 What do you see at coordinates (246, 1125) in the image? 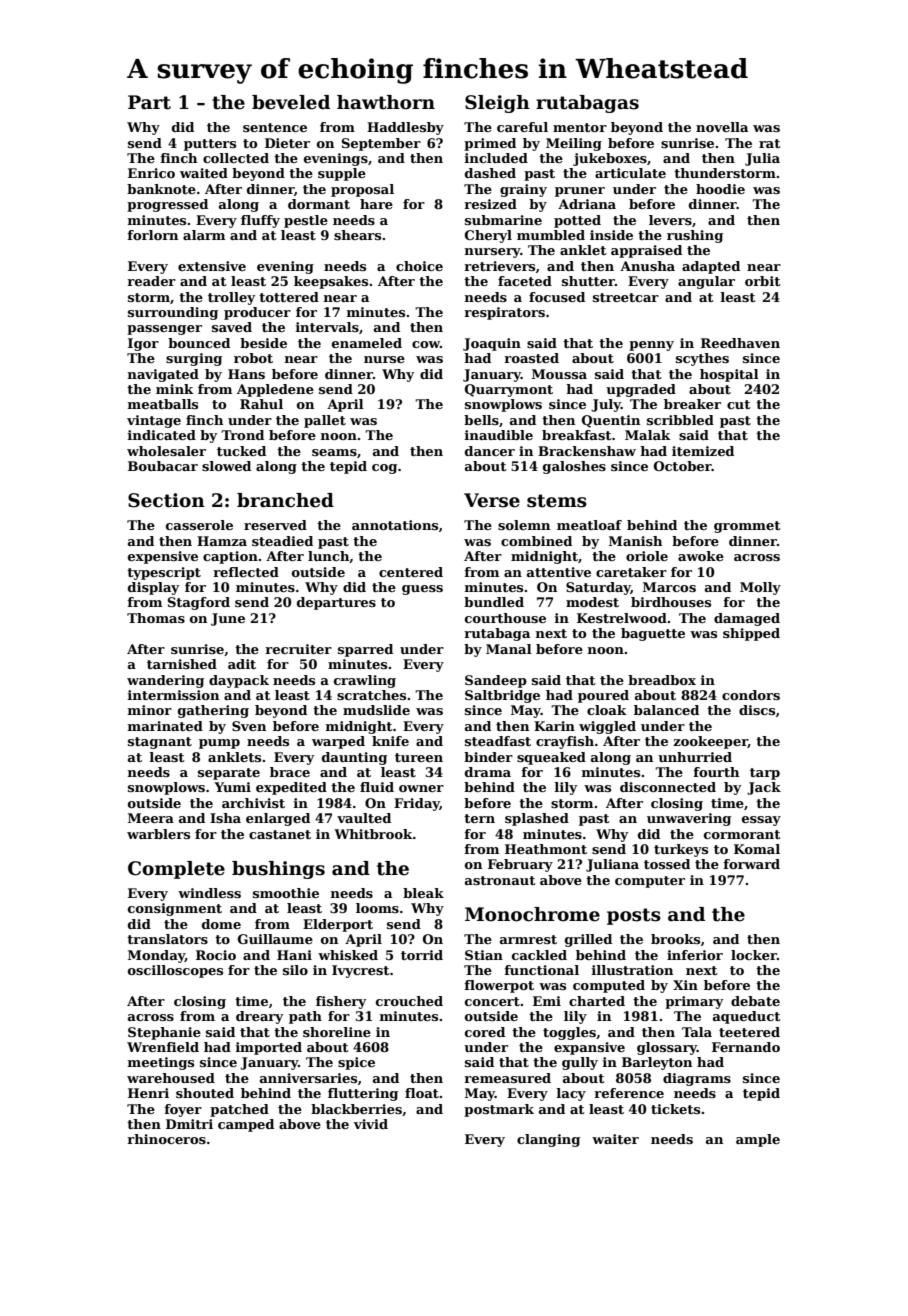
I see `camped` at bounding box center [246, 1125].
